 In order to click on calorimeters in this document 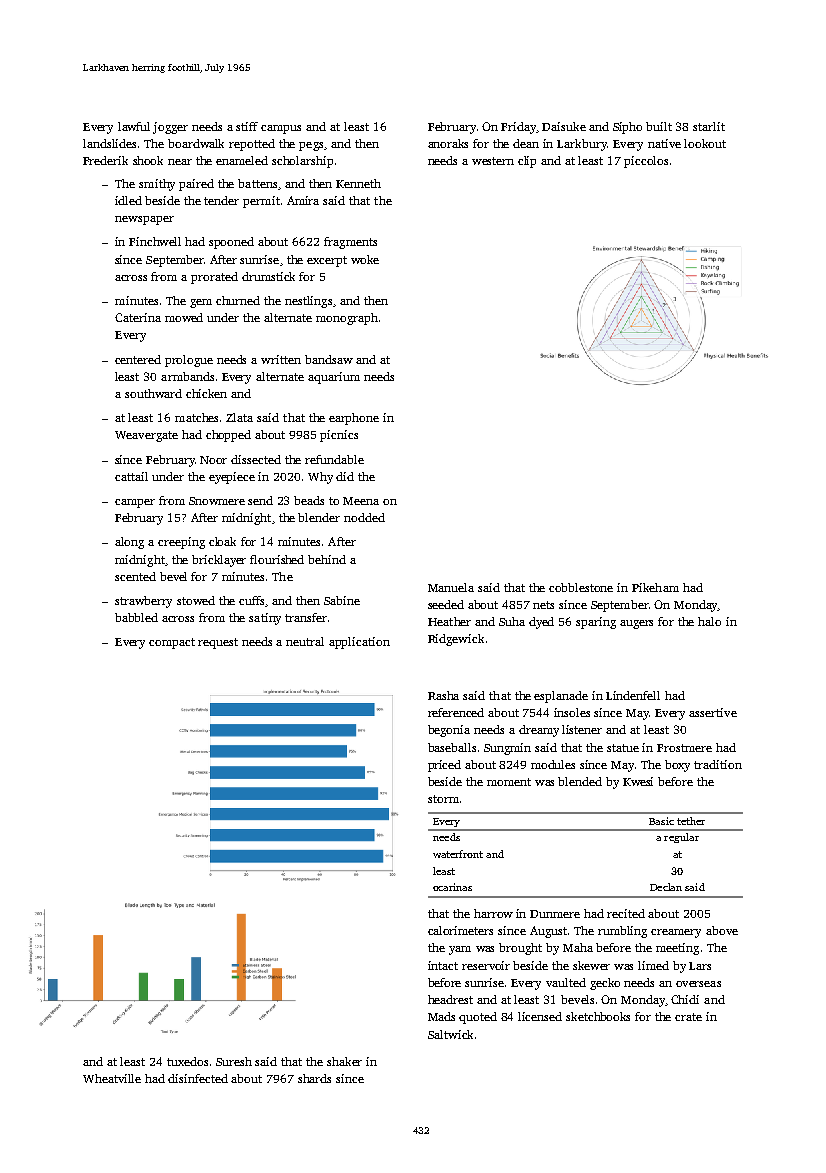, I will do `click(460, 930)`.
